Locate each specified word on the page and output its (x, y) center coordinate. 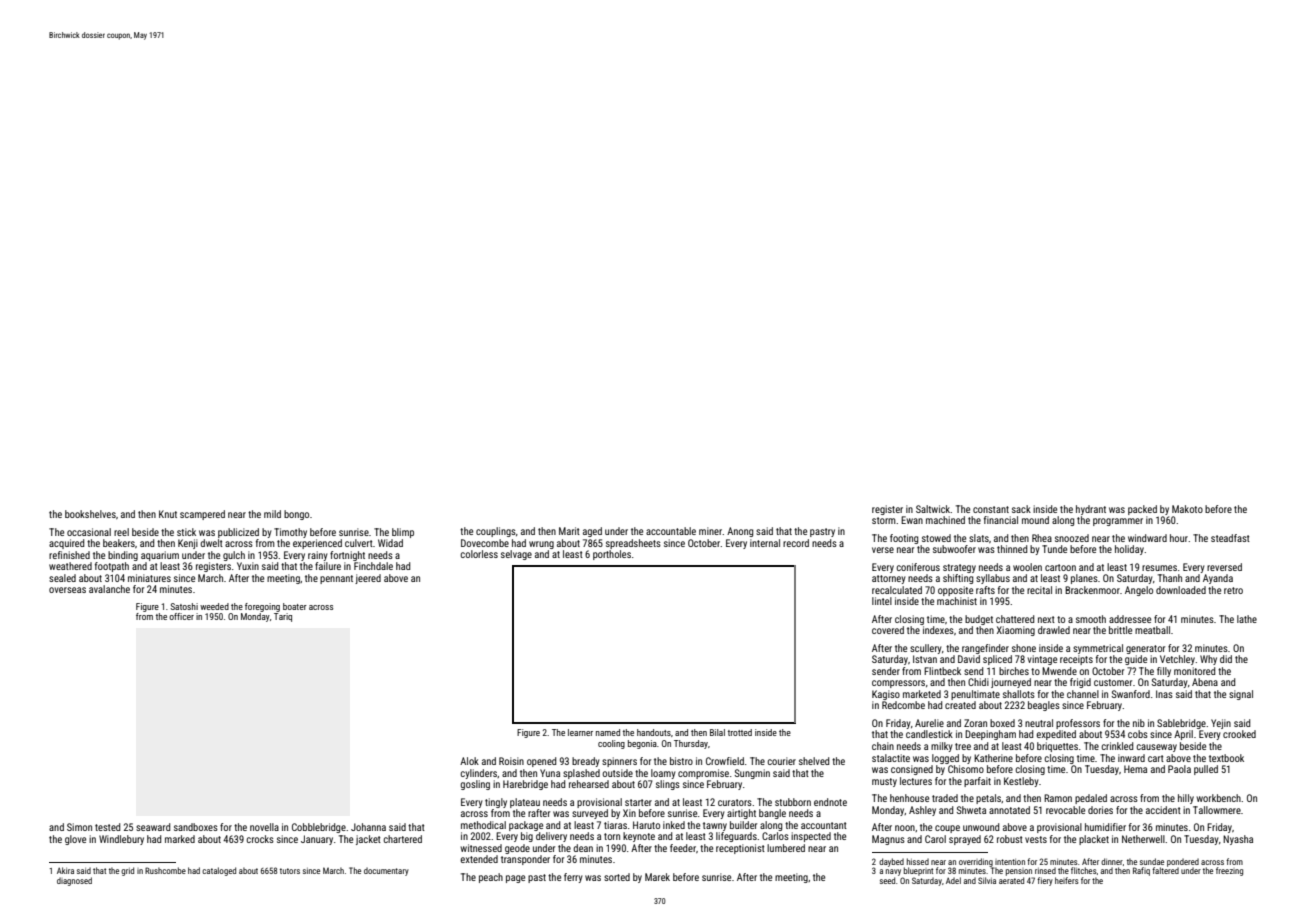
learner (580, 732)
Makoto (1187, 509)
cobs (1138, 734)
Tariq (283, 617)
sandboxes (196, 827)
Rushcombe (165, 870)
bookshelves (90, 514)
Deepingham (990, 735)
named (608, 732)
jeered (368, 579)
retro (1233, 590)
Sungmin (752, 774)
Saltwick (933, 509)
